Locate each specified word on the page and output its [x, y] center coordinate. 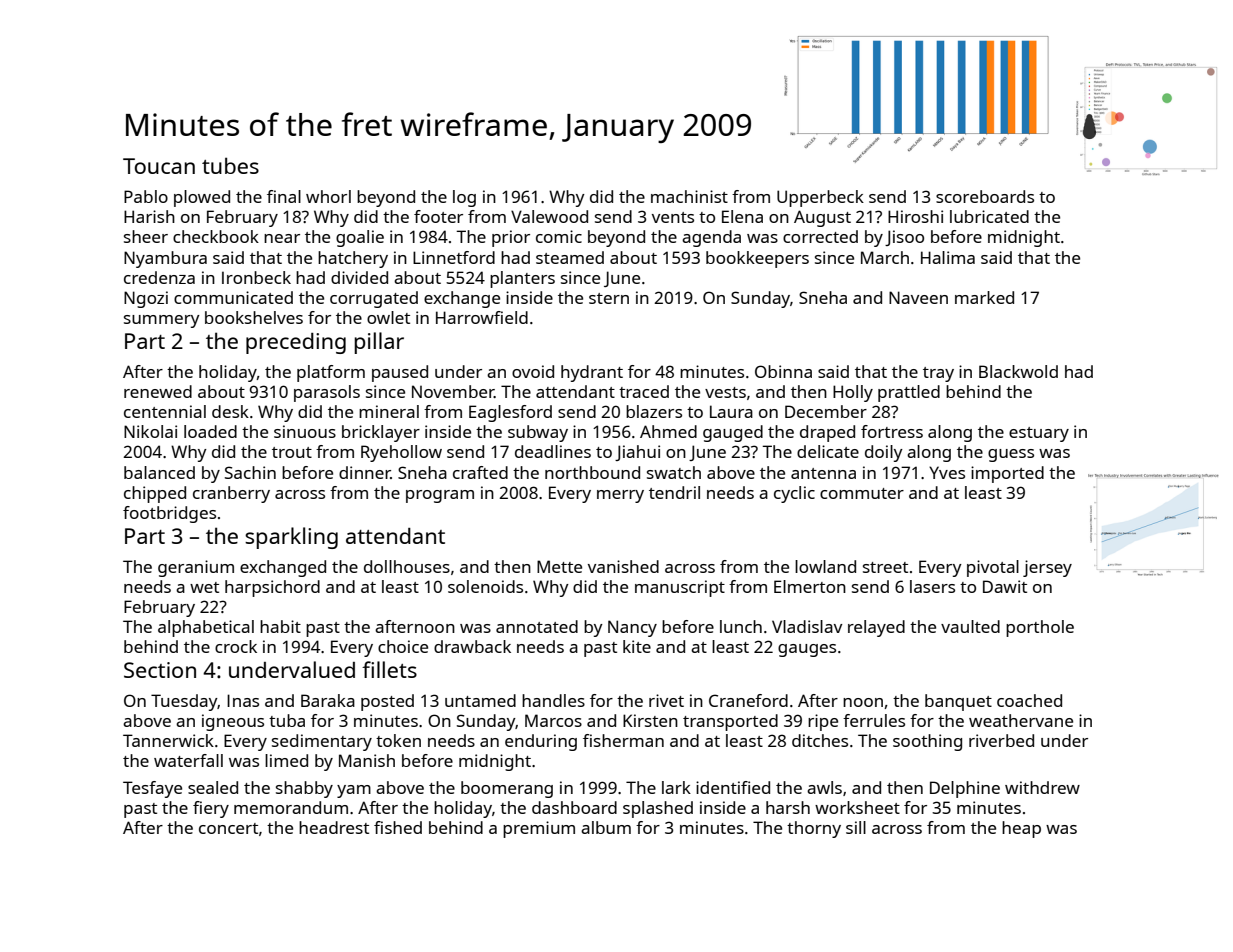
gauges [807, 650]
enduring [541, 742]
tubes [230, 165]
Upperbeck [820, 198]
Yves [947, 472]
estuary [1039, 434]
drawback [472, 646]
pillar [379, 343]
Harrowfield [482, 317]
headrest [334, 827]
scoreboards [985, 196]
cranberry [231, 494]
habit [280, 626]
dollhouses [407, 566]
